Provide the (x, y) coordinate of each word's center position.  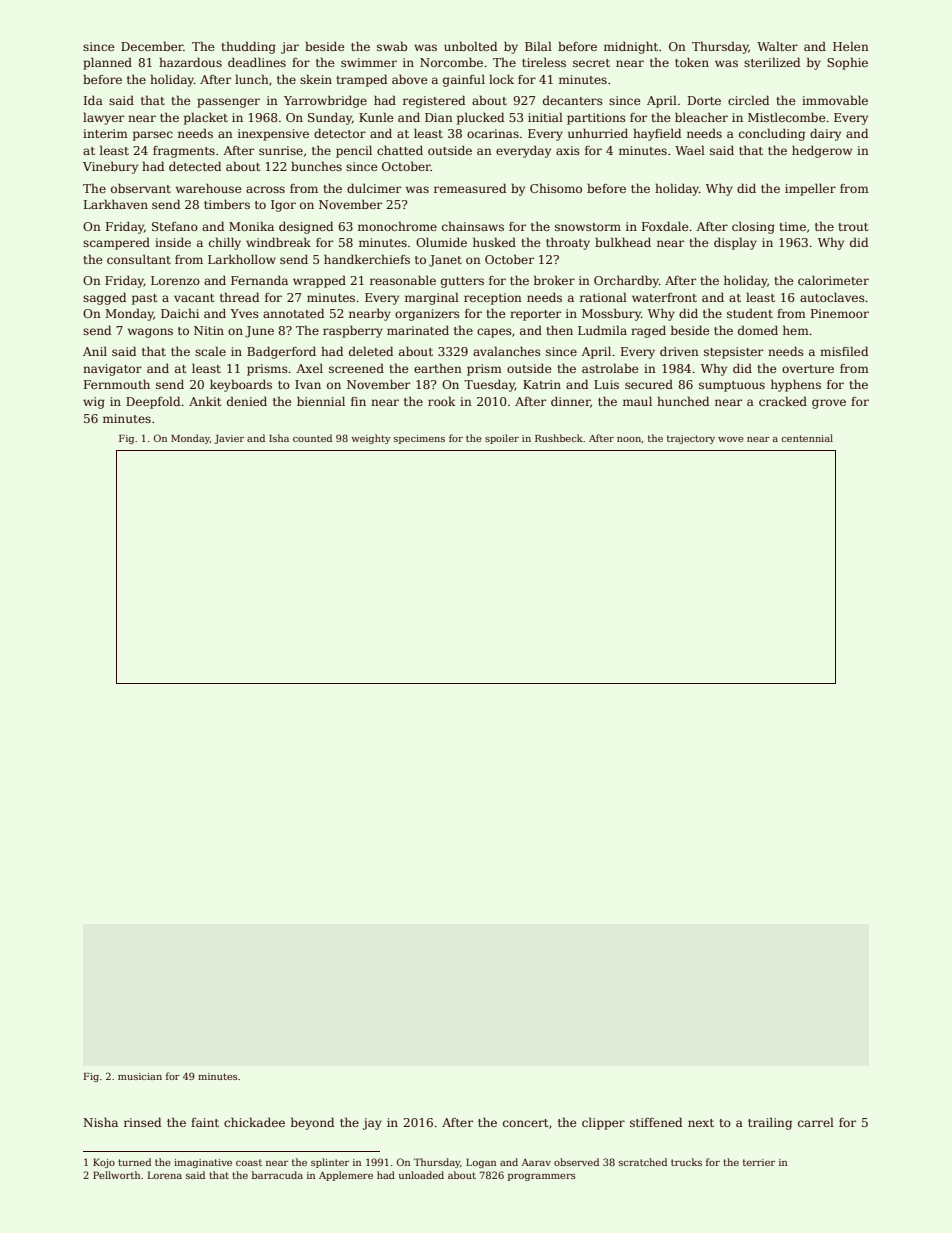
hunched (683, 401)
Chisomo (556, 188)
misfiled (844, 351)
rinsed (142, 1122)
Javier (229, 439)
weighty (371, 439)
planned (107, 63)
